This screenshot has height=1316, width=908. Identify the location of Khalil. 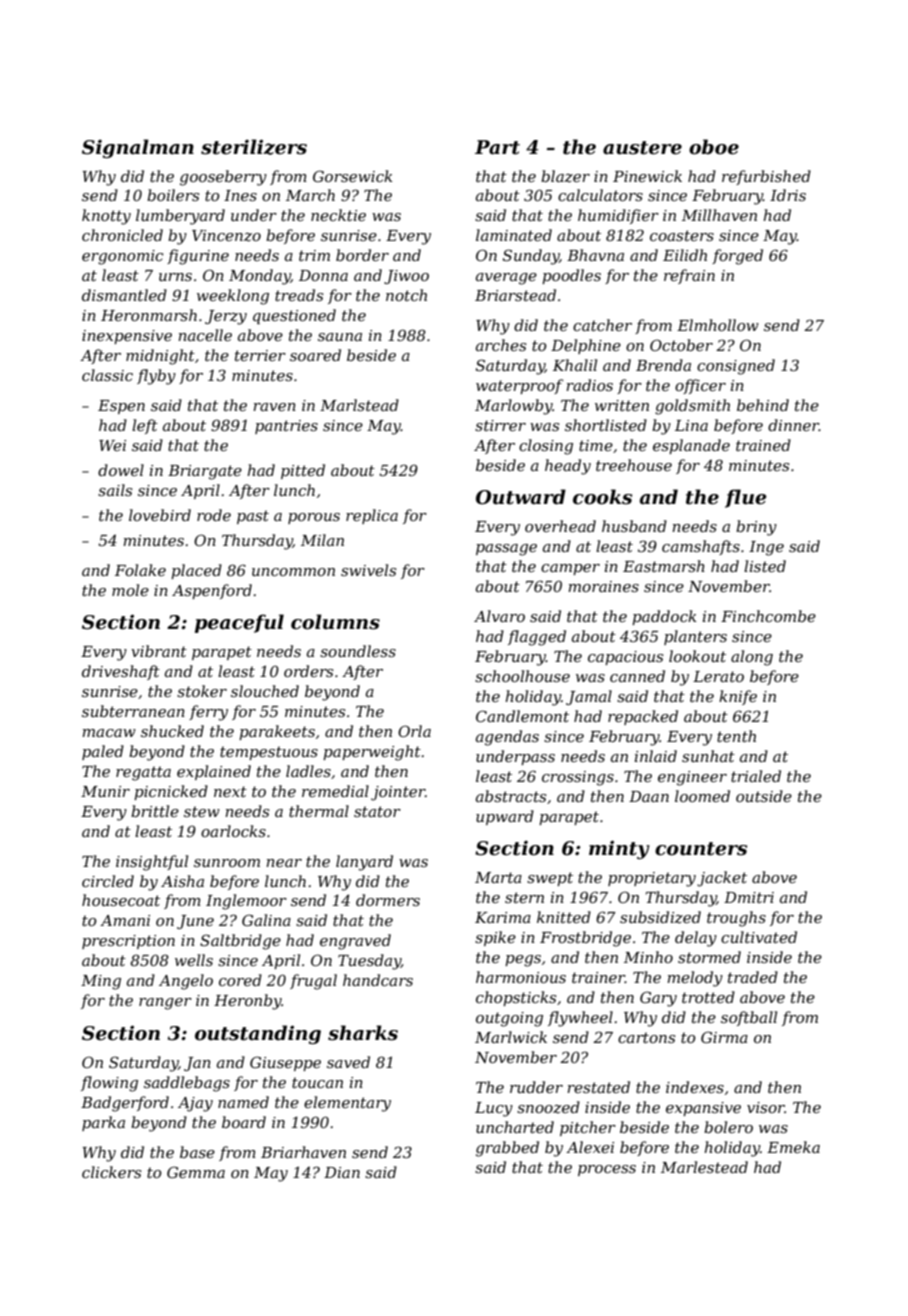
(575, 365).
